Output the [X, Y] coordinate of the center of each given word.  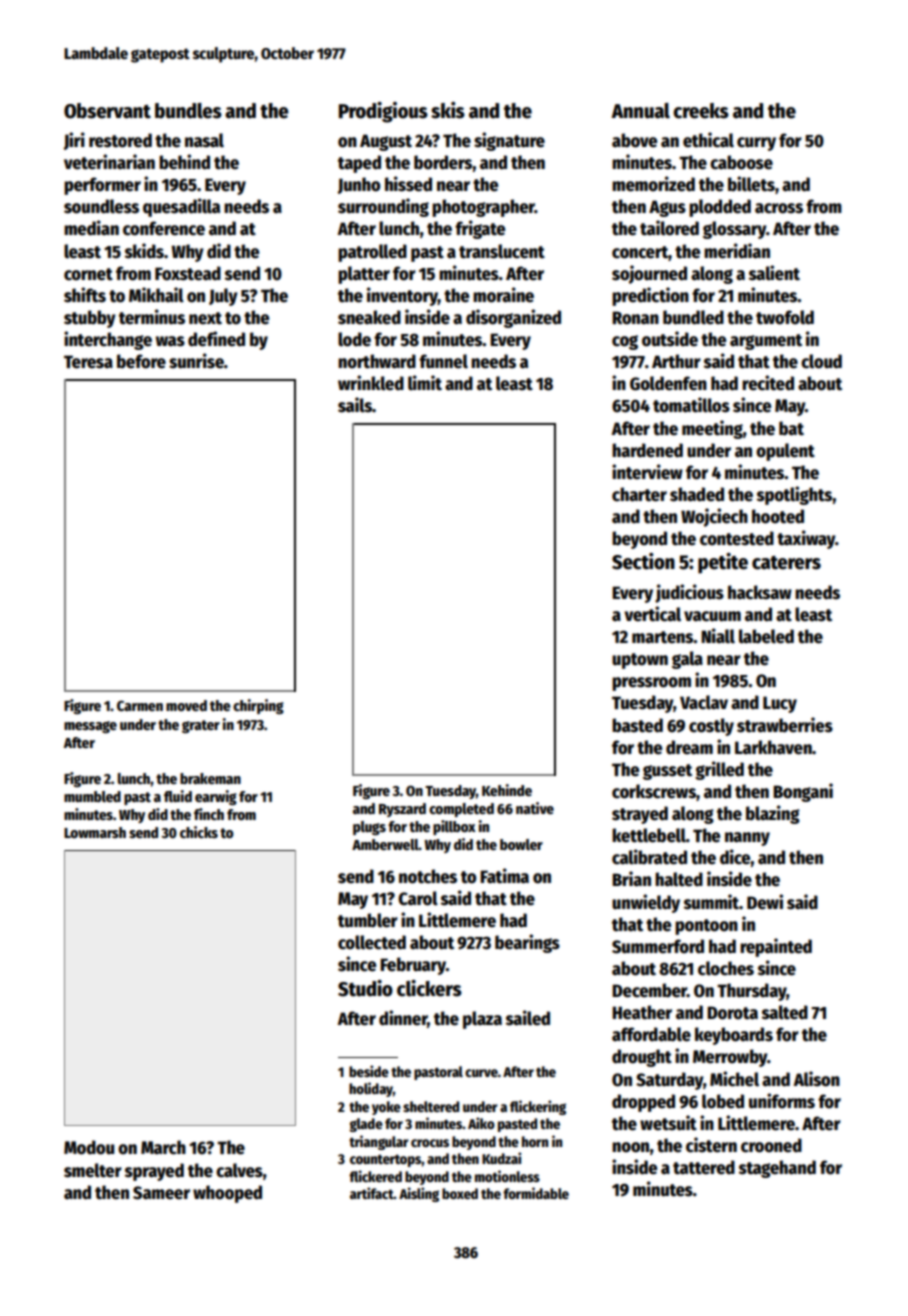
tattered [704, 1167]
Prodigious [383, 112]
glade [366, 1125]
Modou [89, 1147]
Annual [640, 111]
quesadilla [181, 207]
